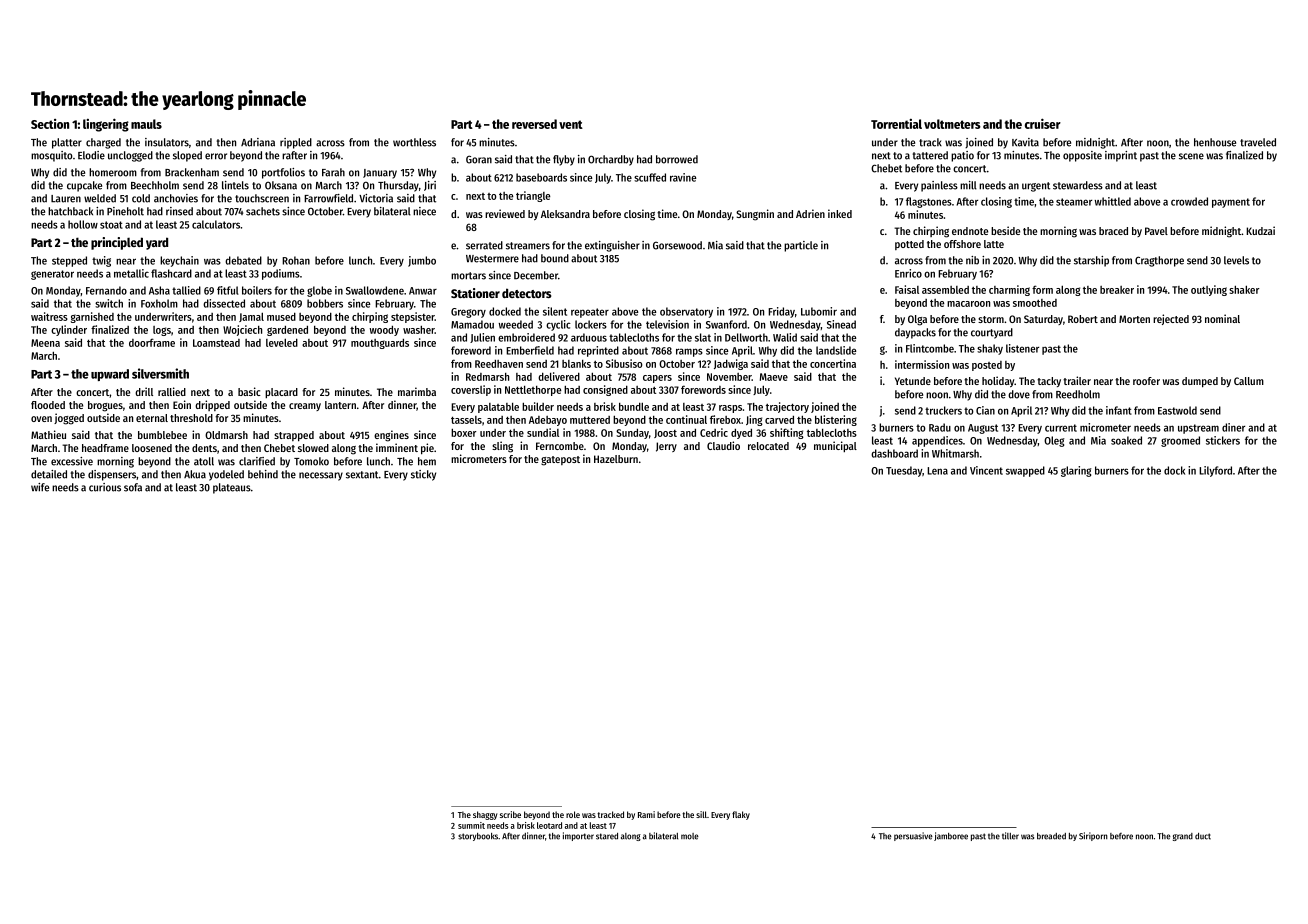  I want to click on Aleksandra, so click(565, 214).
